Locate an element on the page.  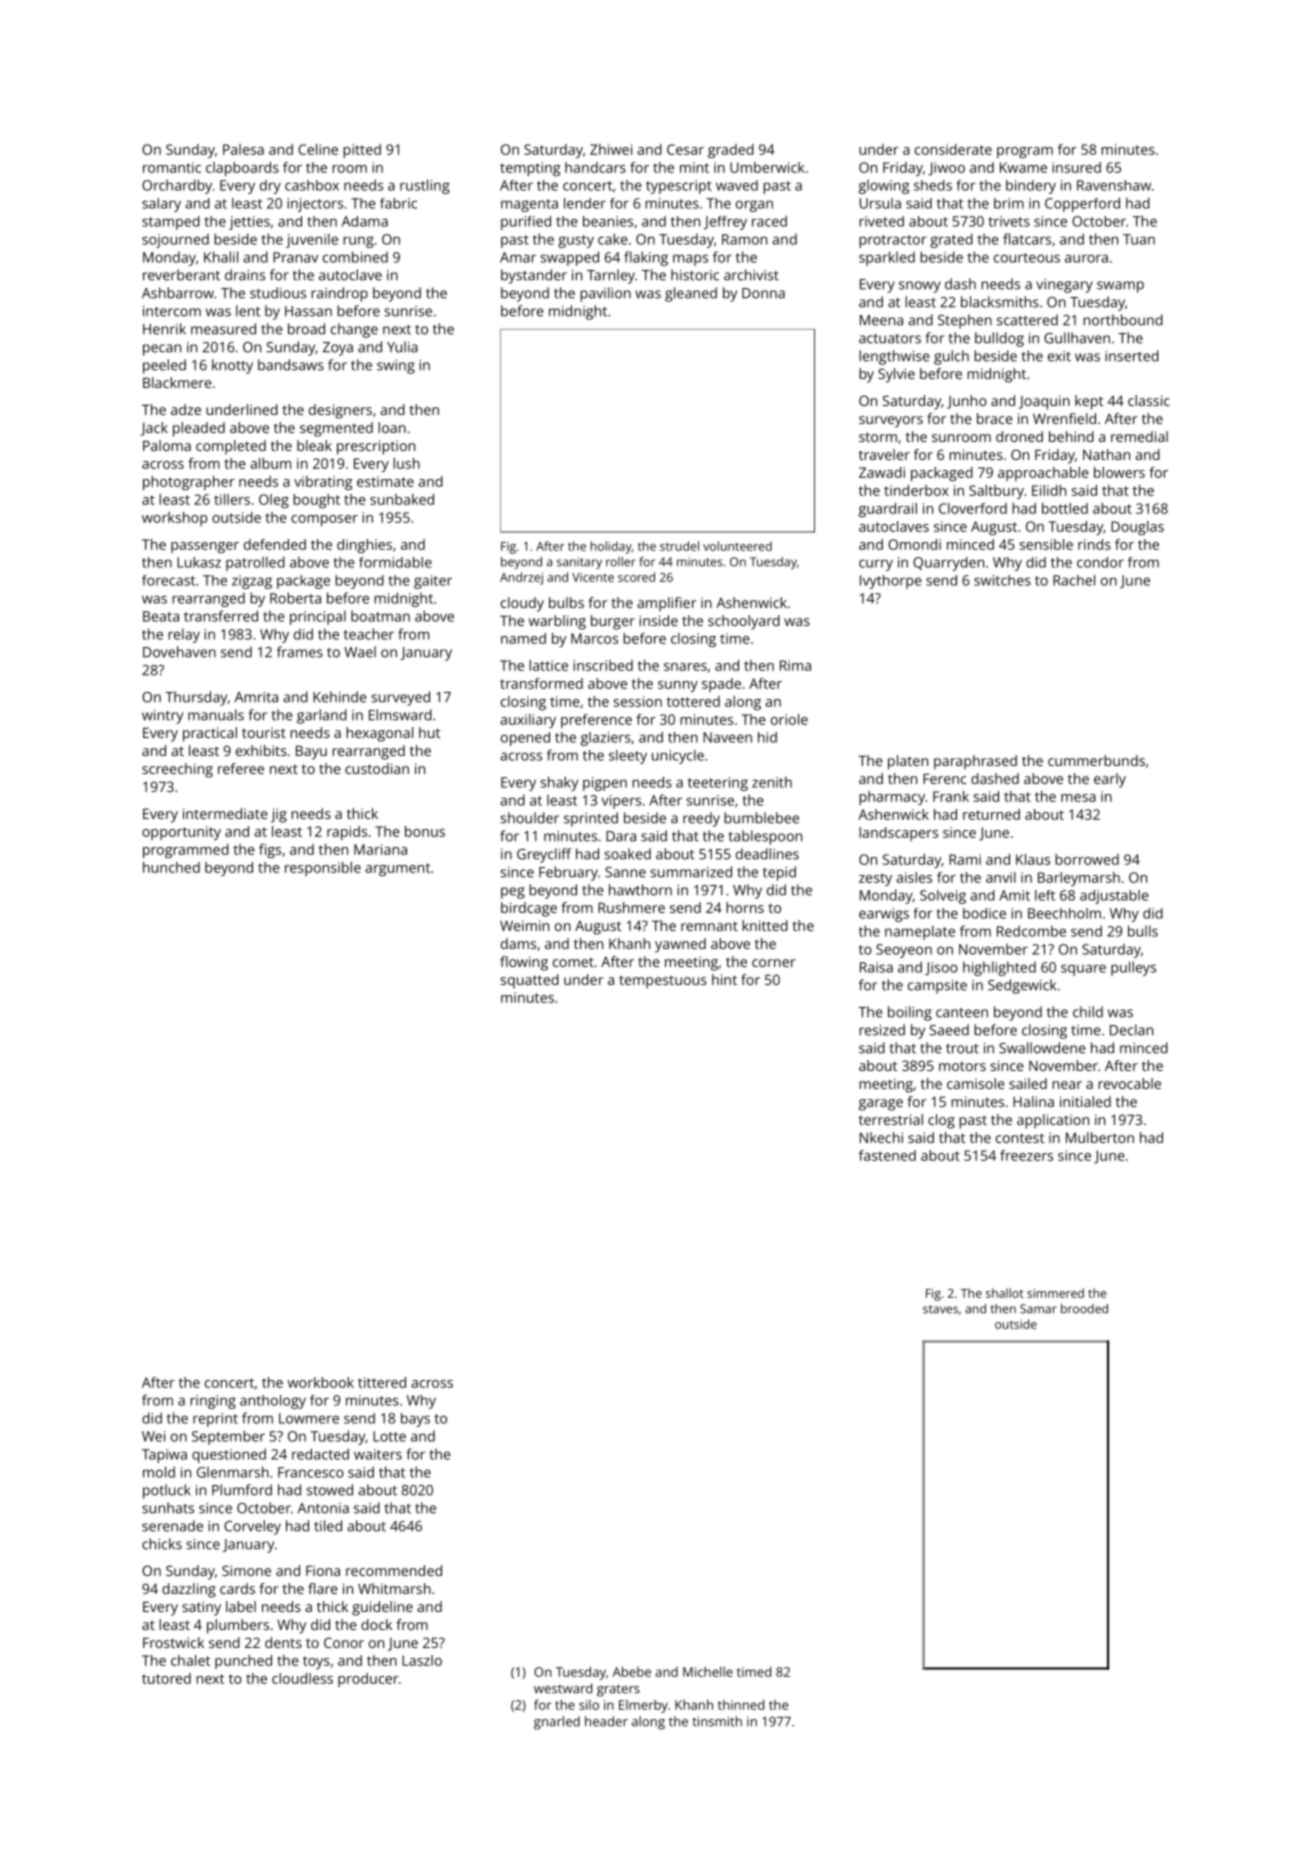
tinsmith is located at coordinates (717, 1721).
